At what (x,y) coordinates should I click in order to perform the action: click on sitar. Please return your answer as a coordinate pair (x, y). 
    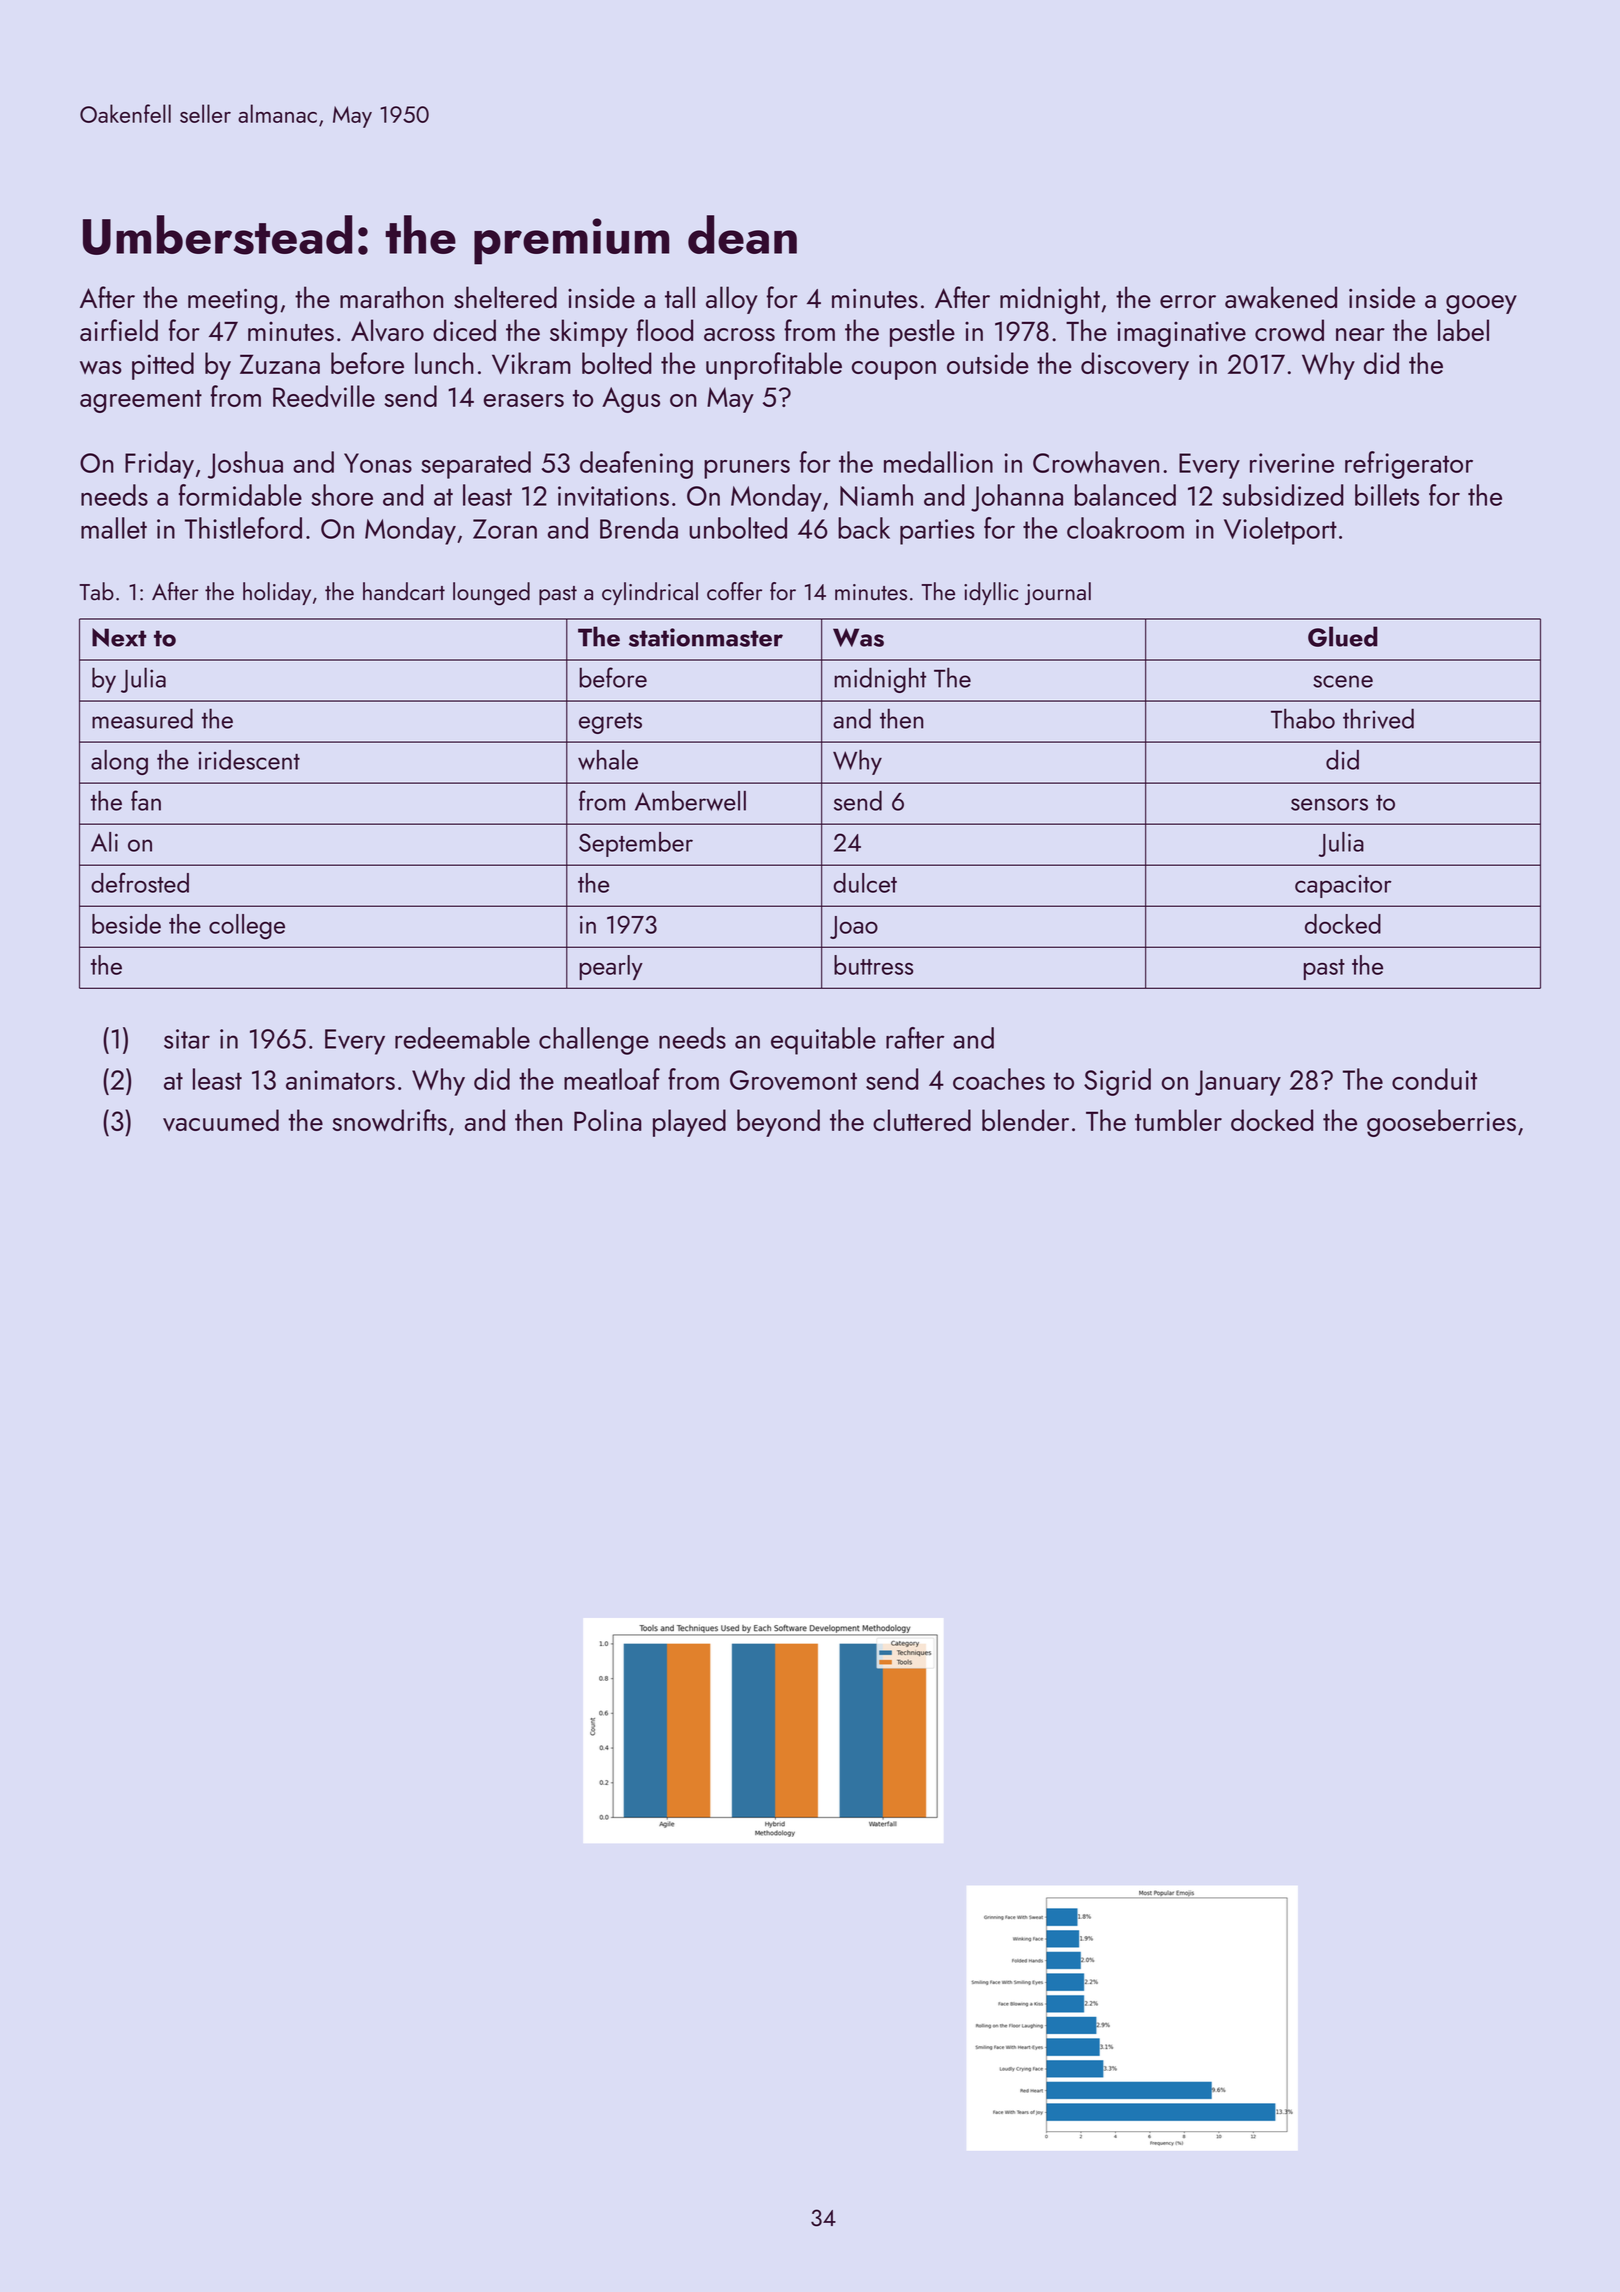
    Looking at the image, I should click on (187, 1039).
